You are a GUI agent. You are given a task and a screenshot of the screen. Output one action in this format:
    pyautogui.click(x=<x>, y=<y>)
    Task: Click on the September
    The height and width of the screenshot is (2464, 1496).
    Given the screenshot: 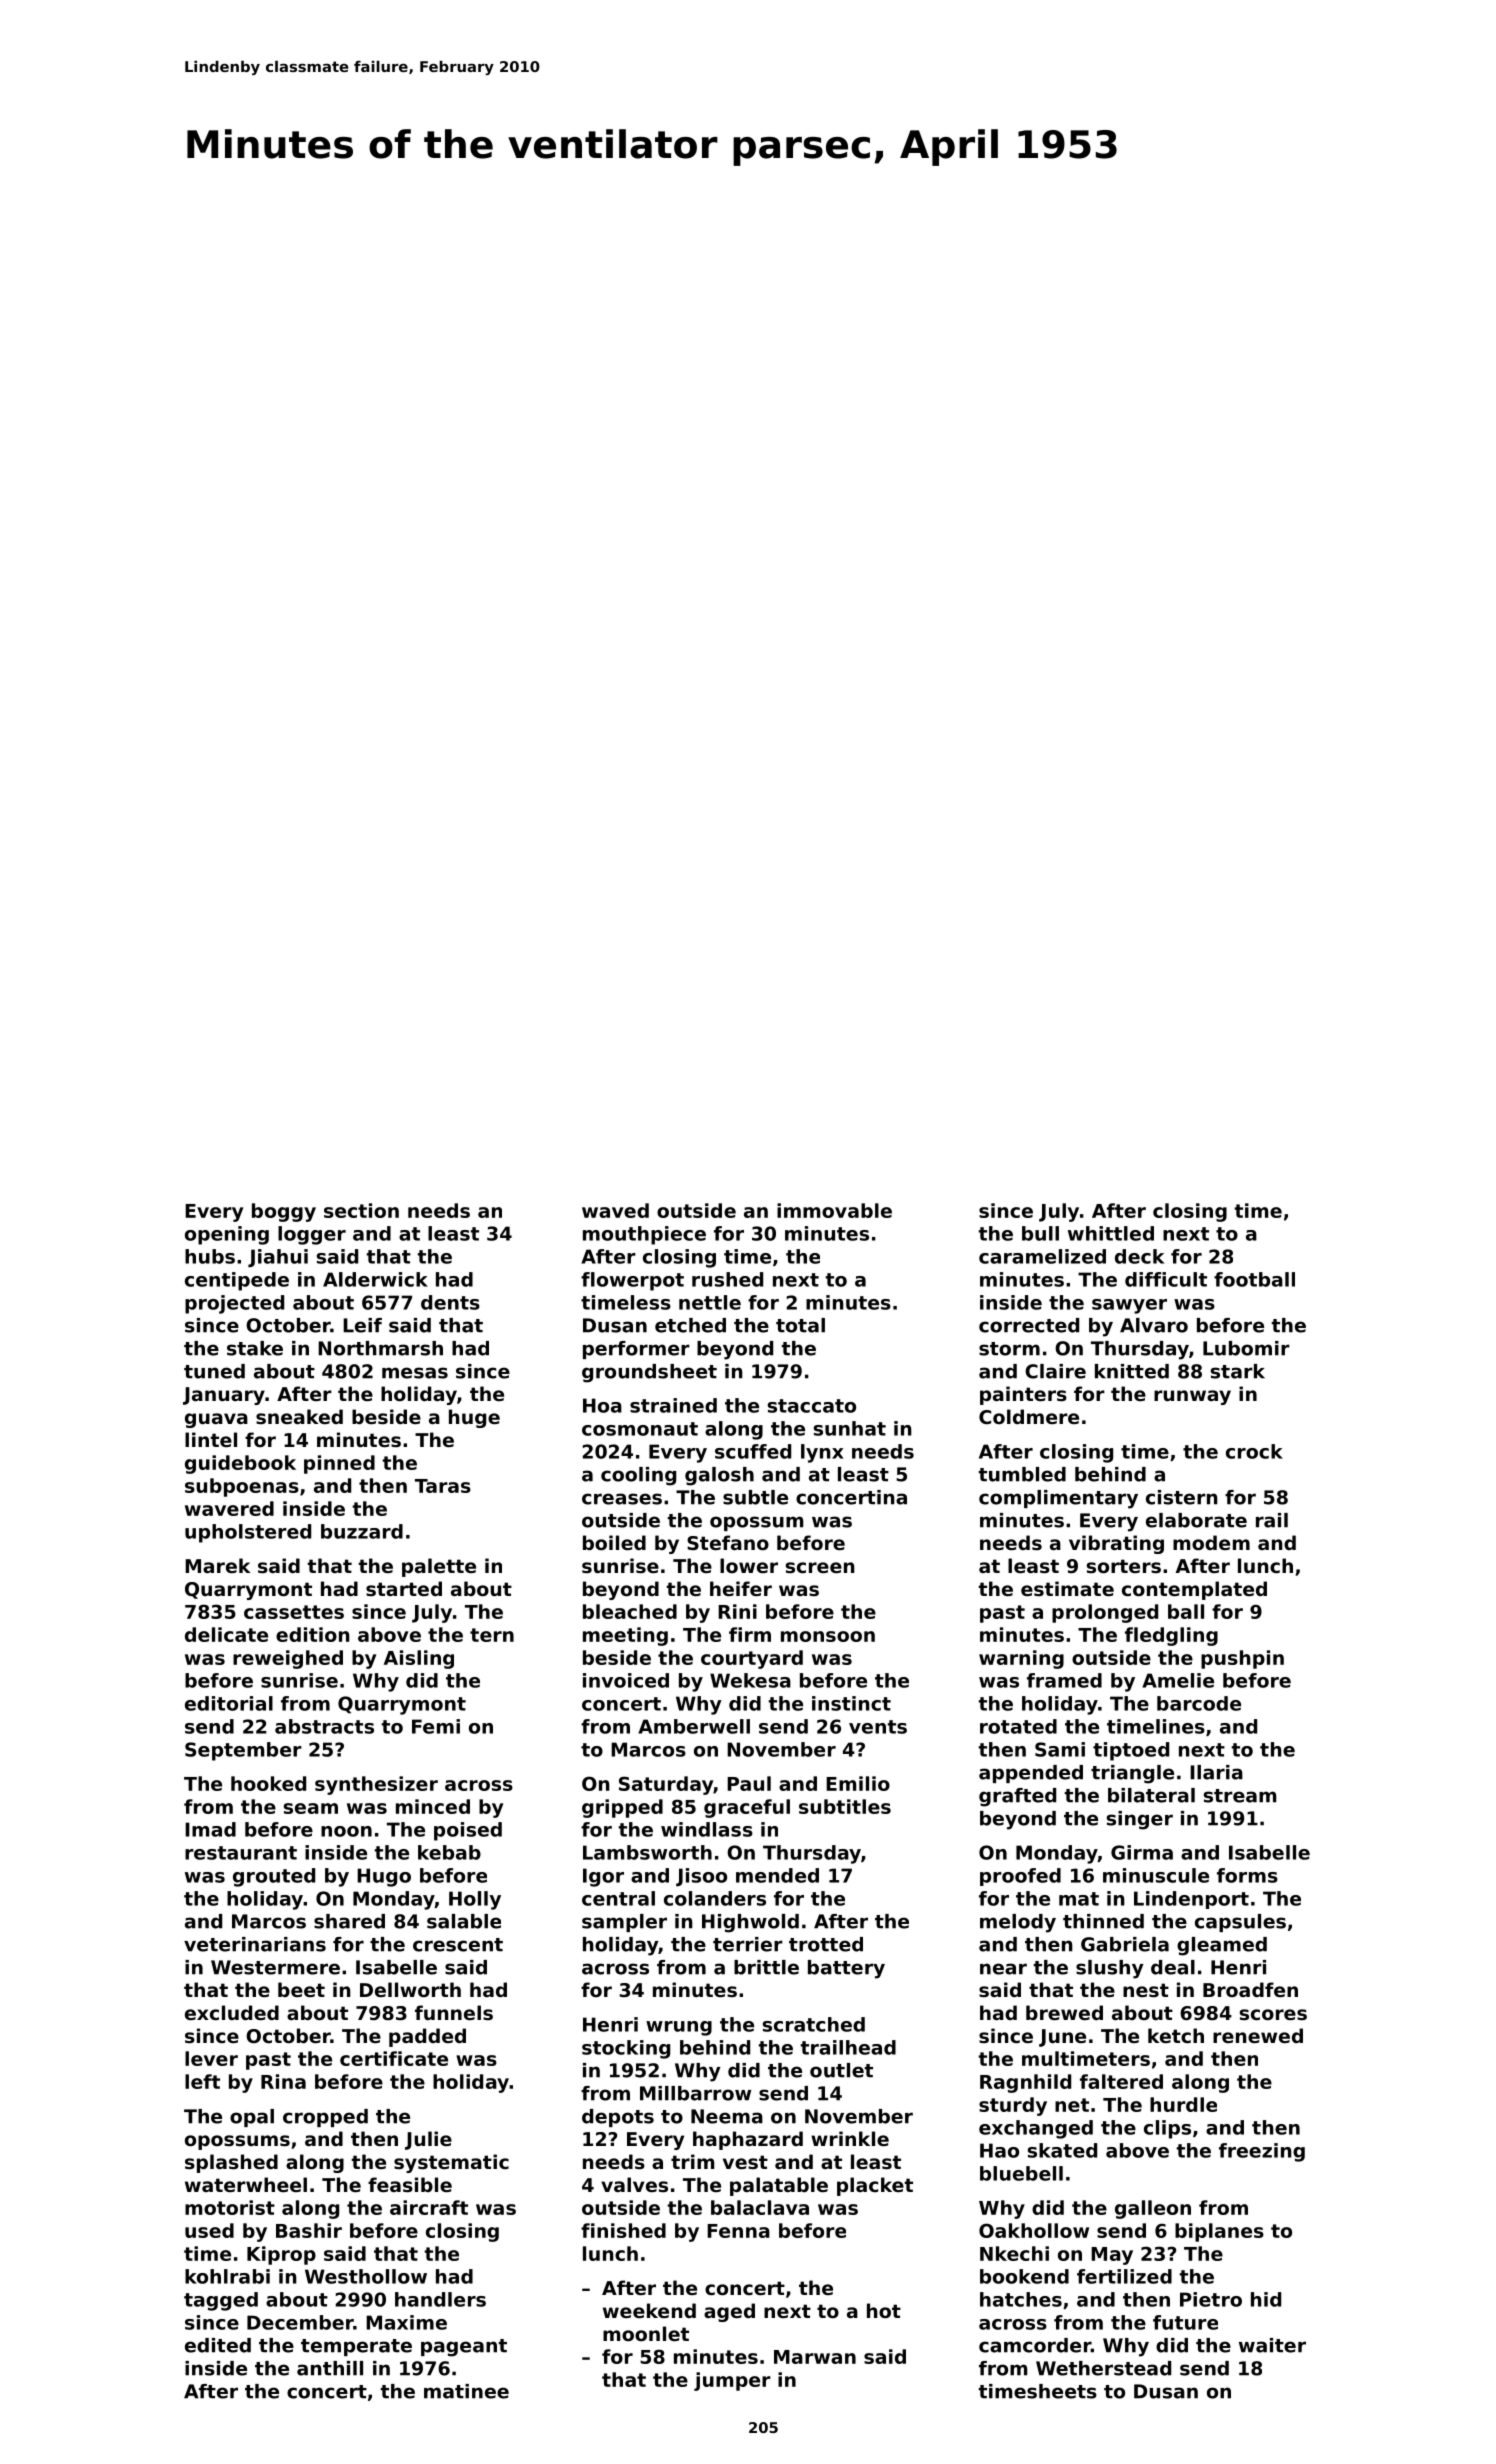 What is the action you would take?
    pyautogui.click(x=243, y=1751)
